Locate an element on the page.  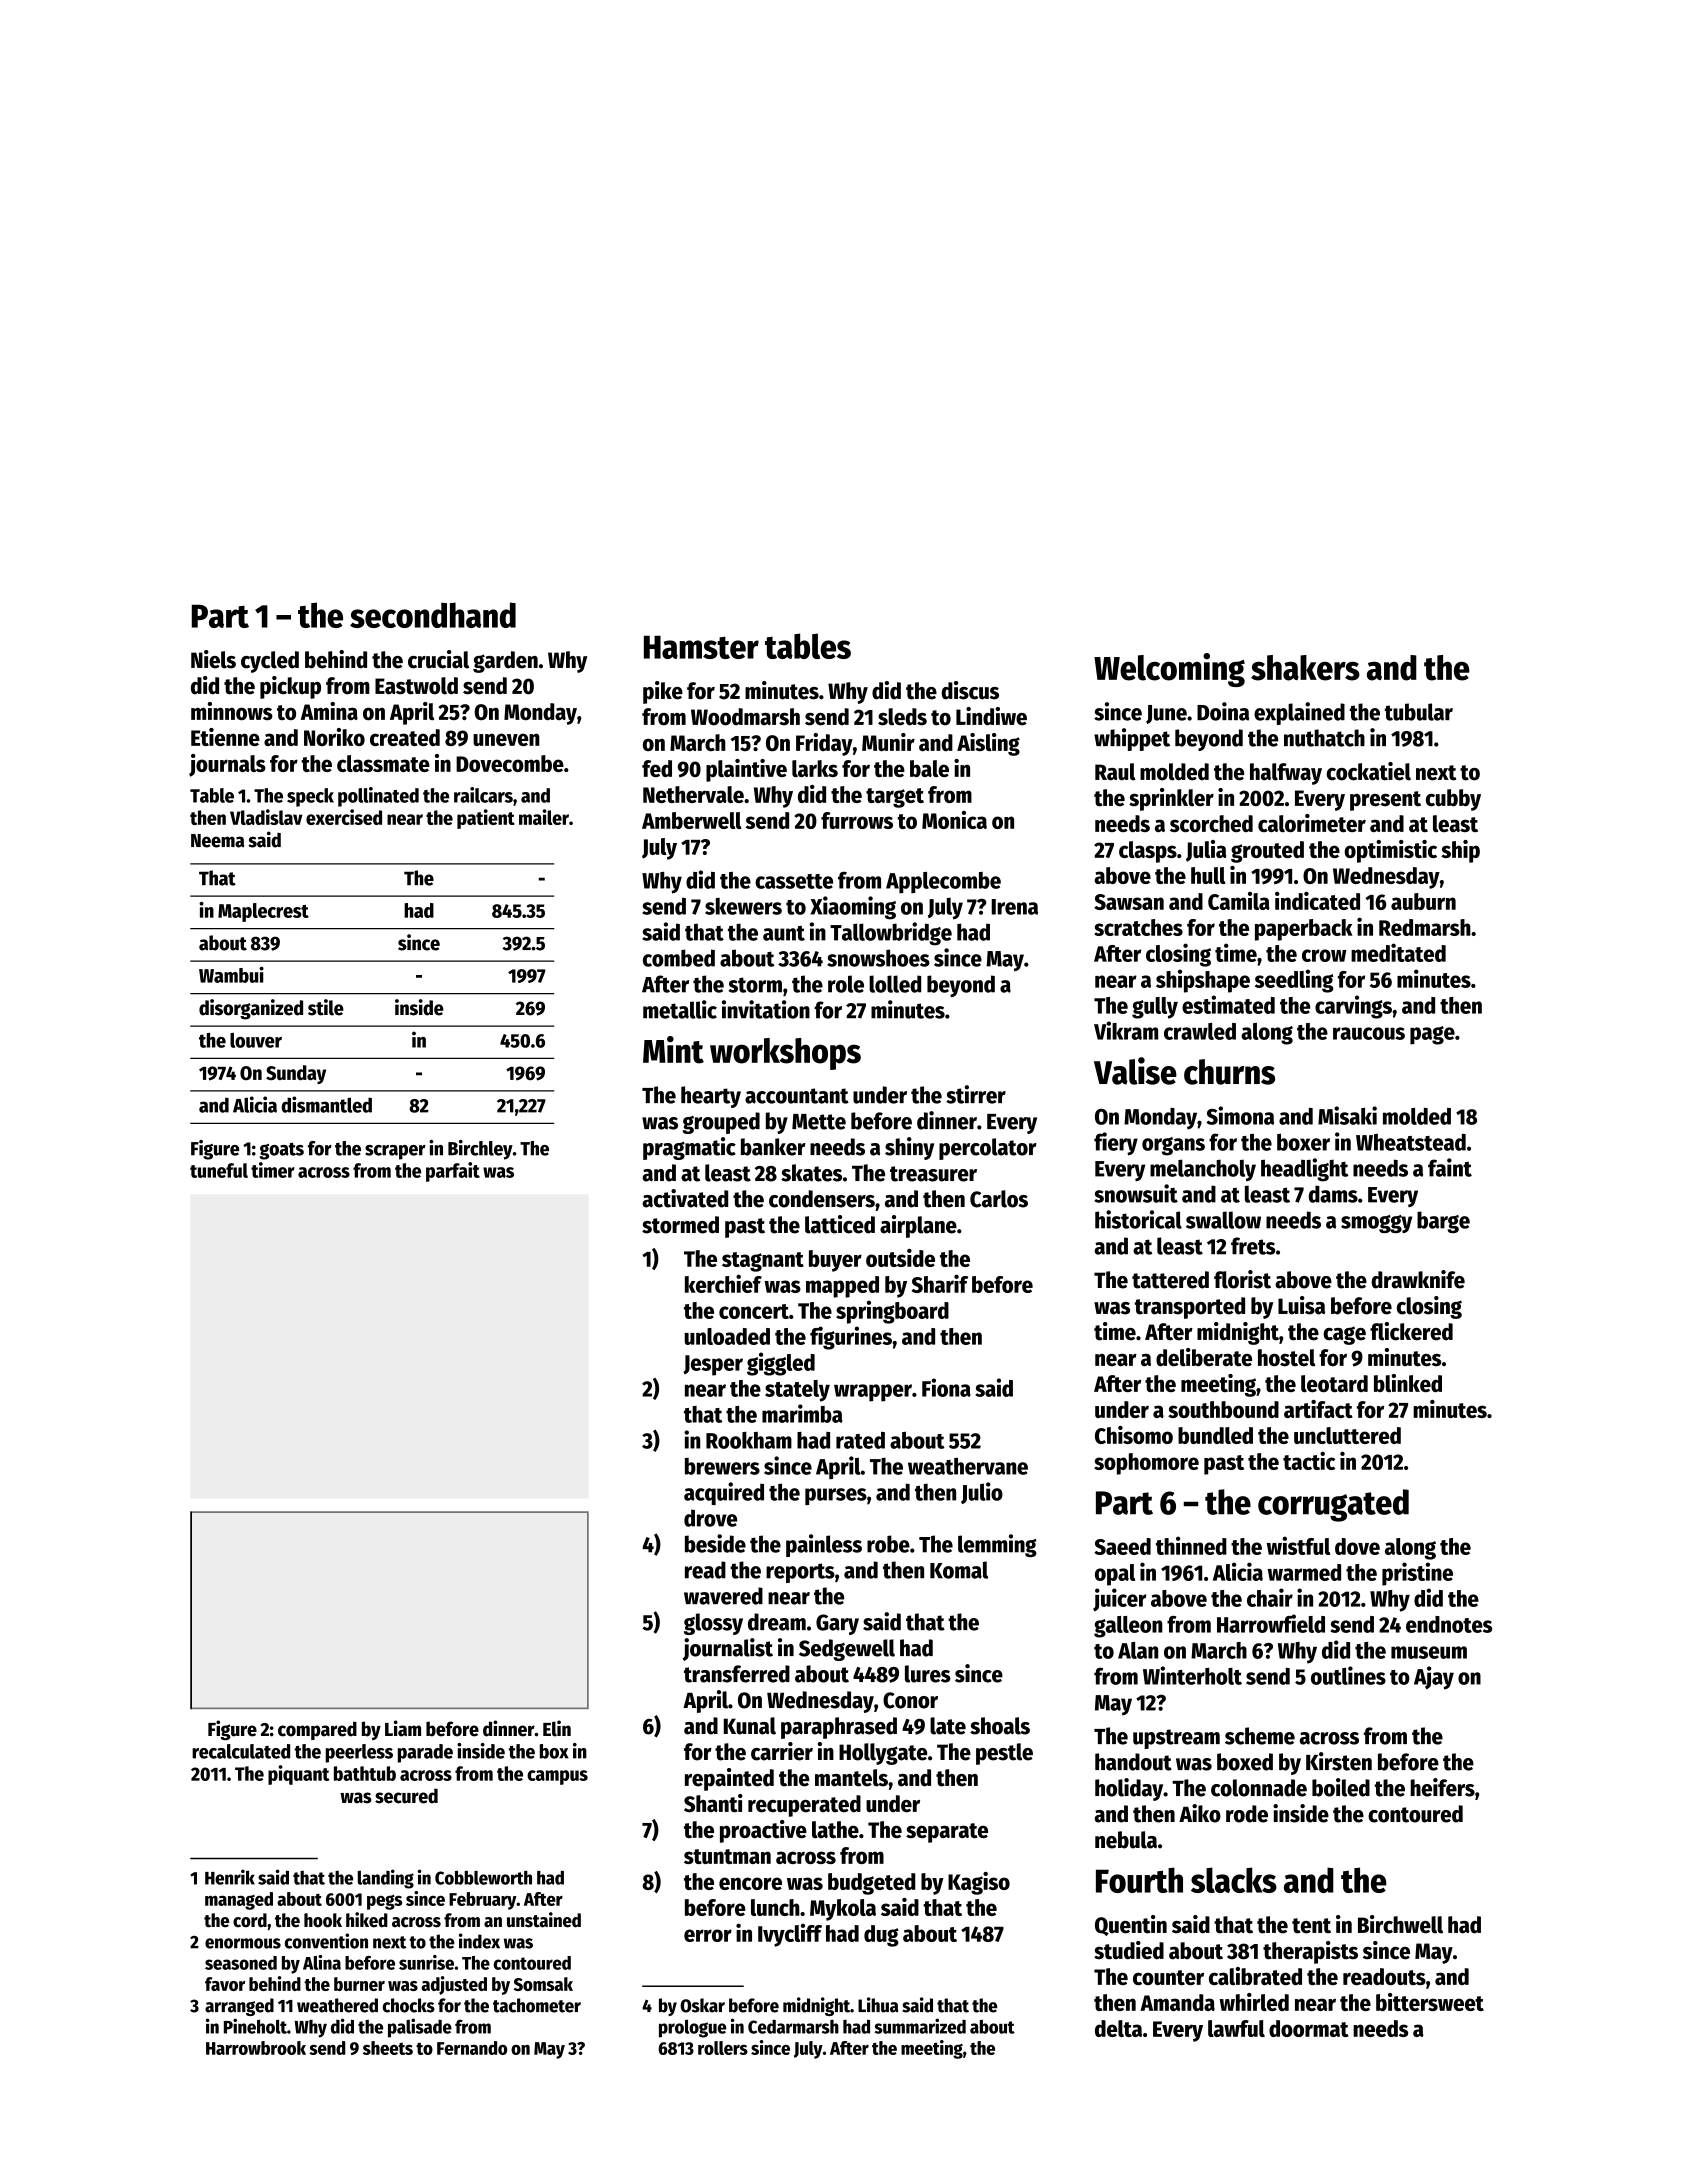
tuneful is located at coordinates (219, 1170).
